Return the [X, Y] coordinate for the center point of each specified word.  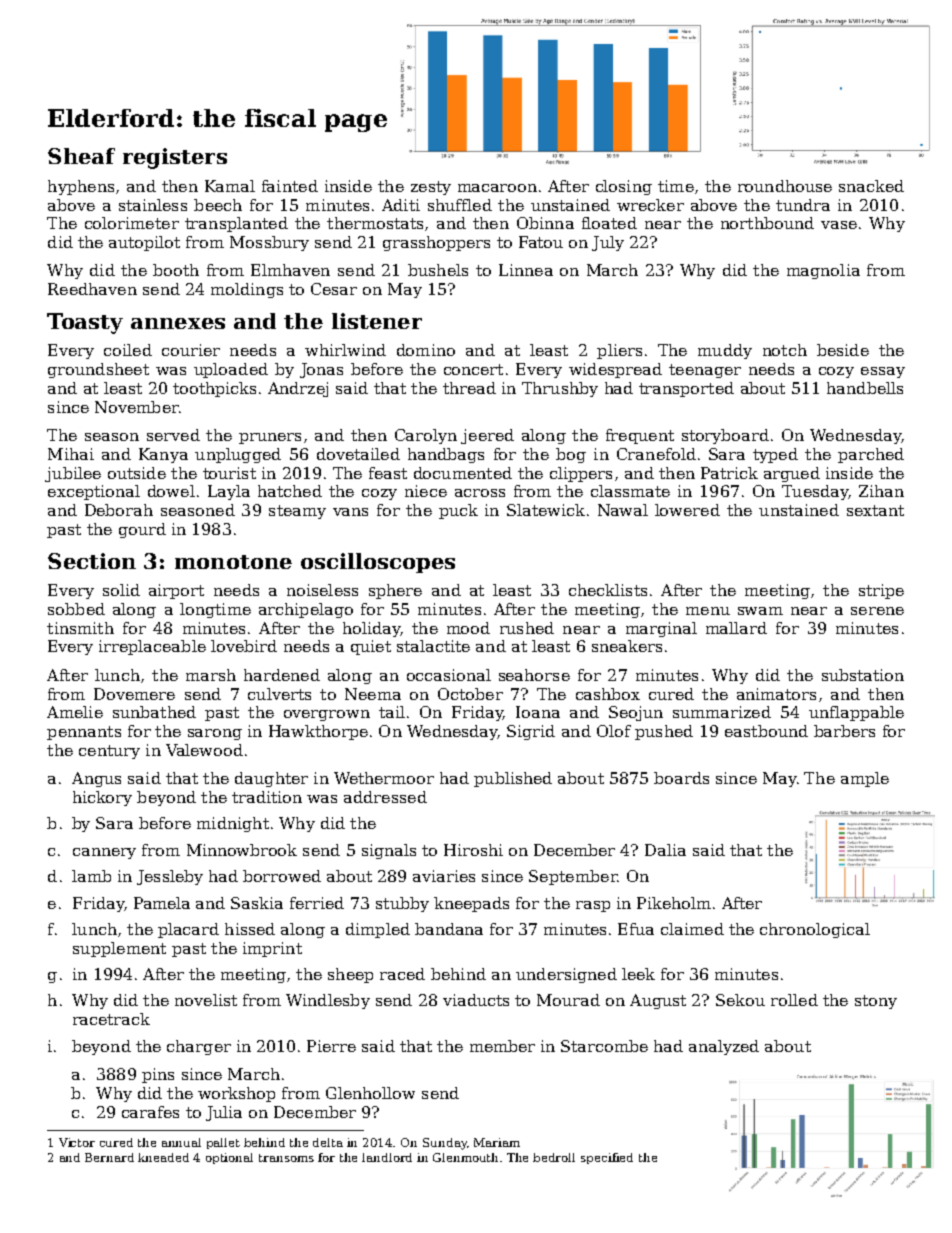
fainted [290, 186]
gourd [142, 530]
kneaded [163, 1157]
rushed [527, 628]
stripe [881, 591]
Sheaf [81, 156]
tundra [803, 205]
